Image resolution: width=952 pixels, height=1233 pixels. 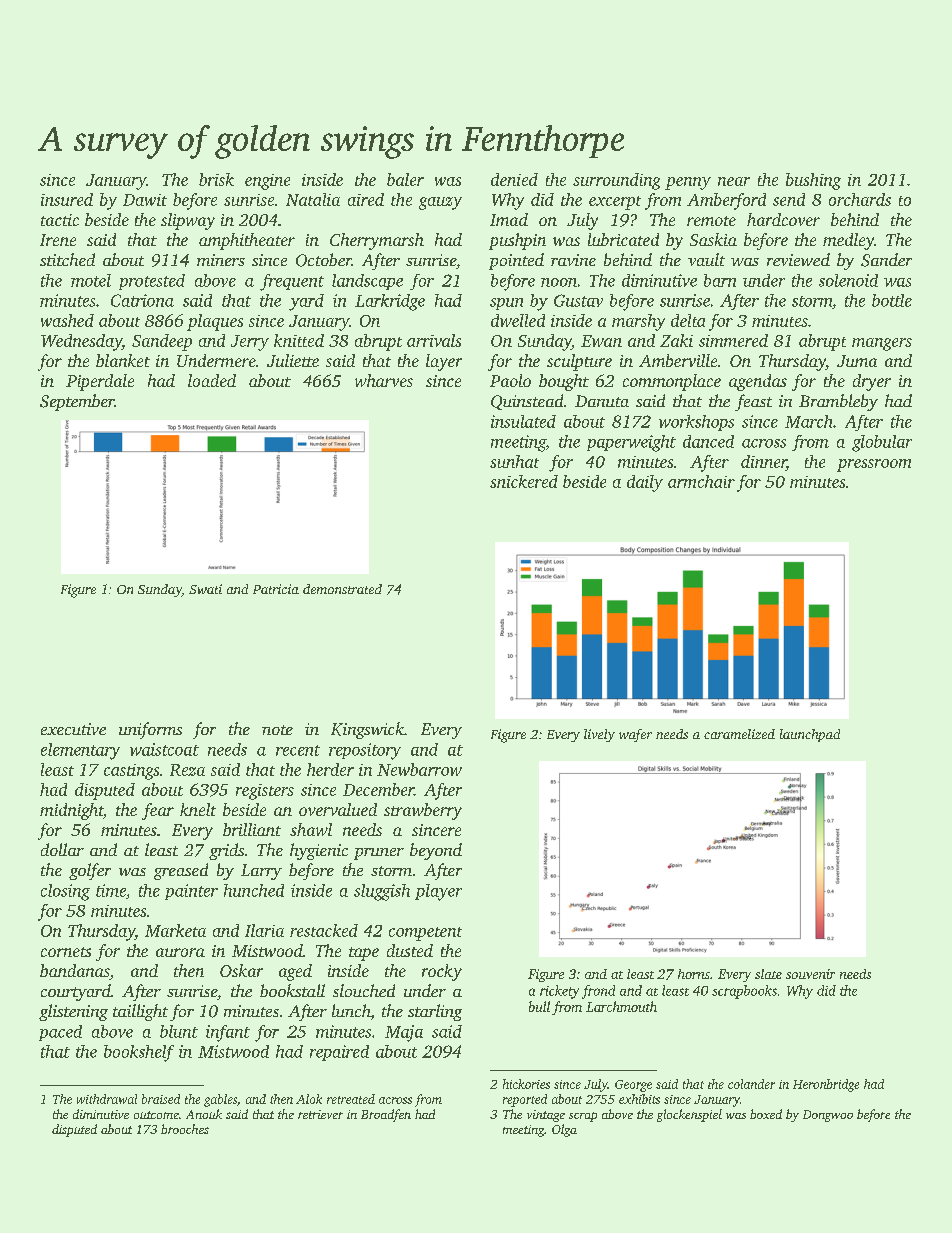 What do you see at coordinates (813, 181) in the image?
I see `bushing` at bounding box center [813, 181].
